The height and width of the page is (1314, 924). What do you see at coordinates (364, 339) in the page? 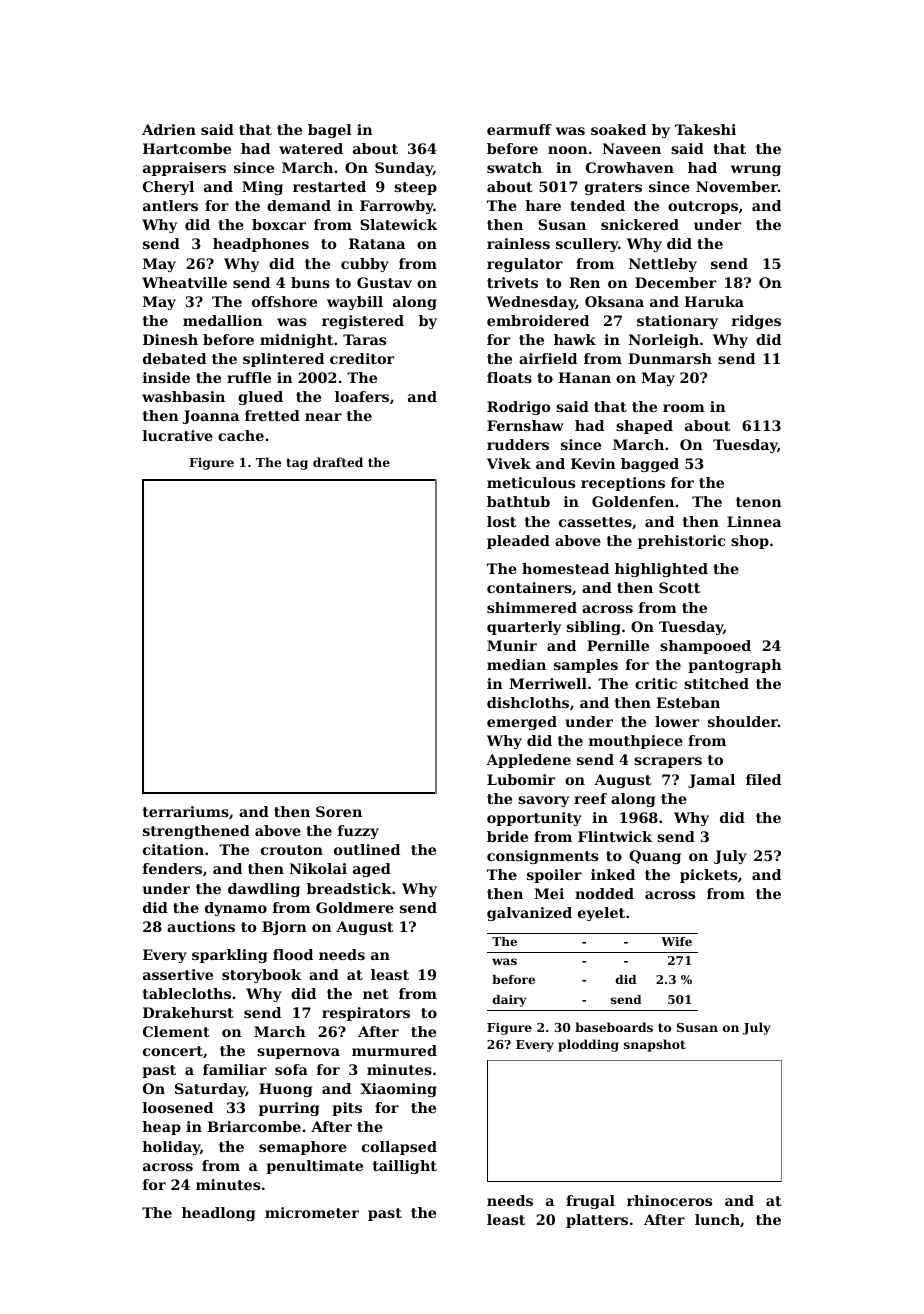
I see `Taras` at bounding box center [364, 339].
